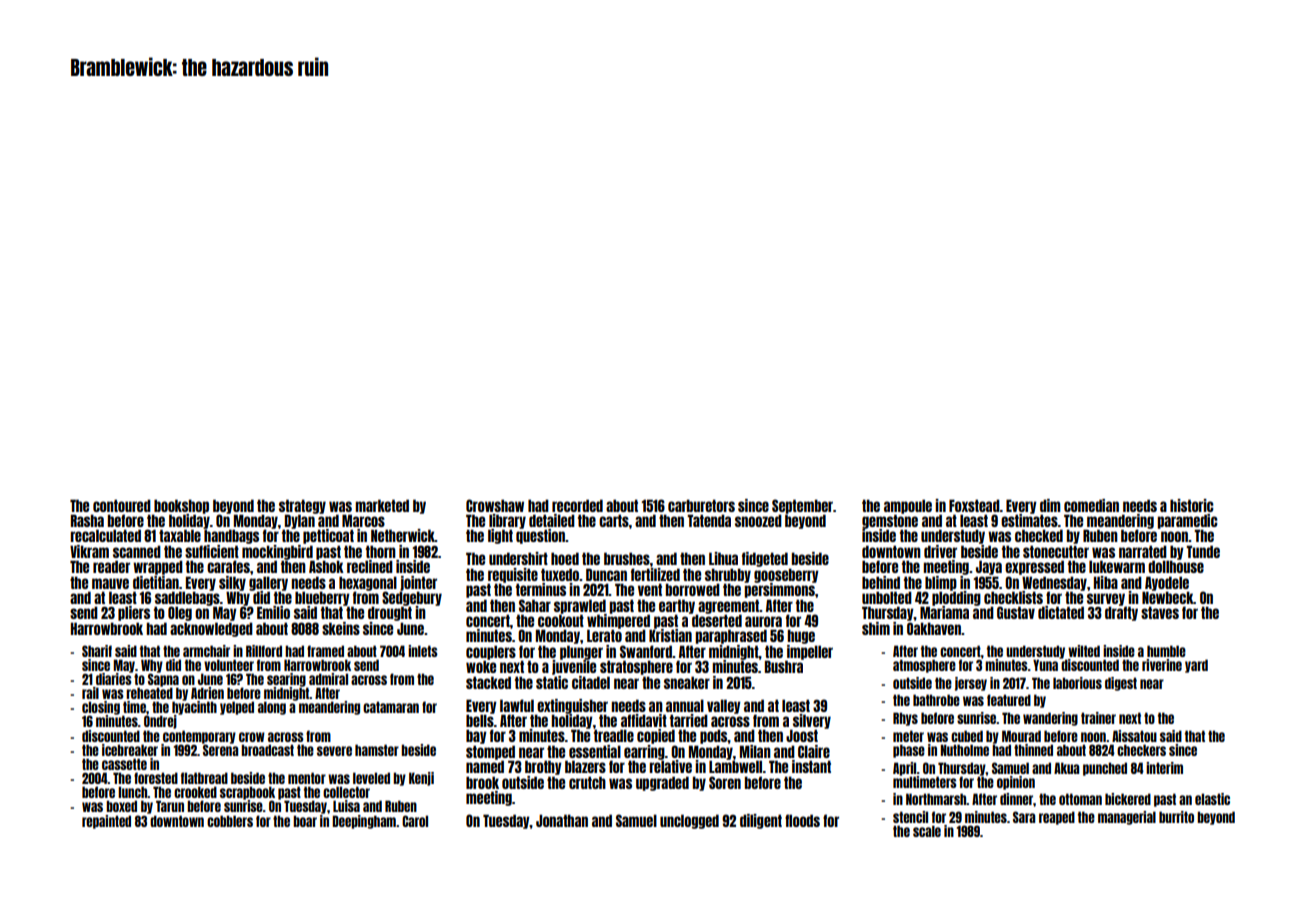  Describe the element at coordinates (1091, 505) in the page. I see `comedian` at that location.
